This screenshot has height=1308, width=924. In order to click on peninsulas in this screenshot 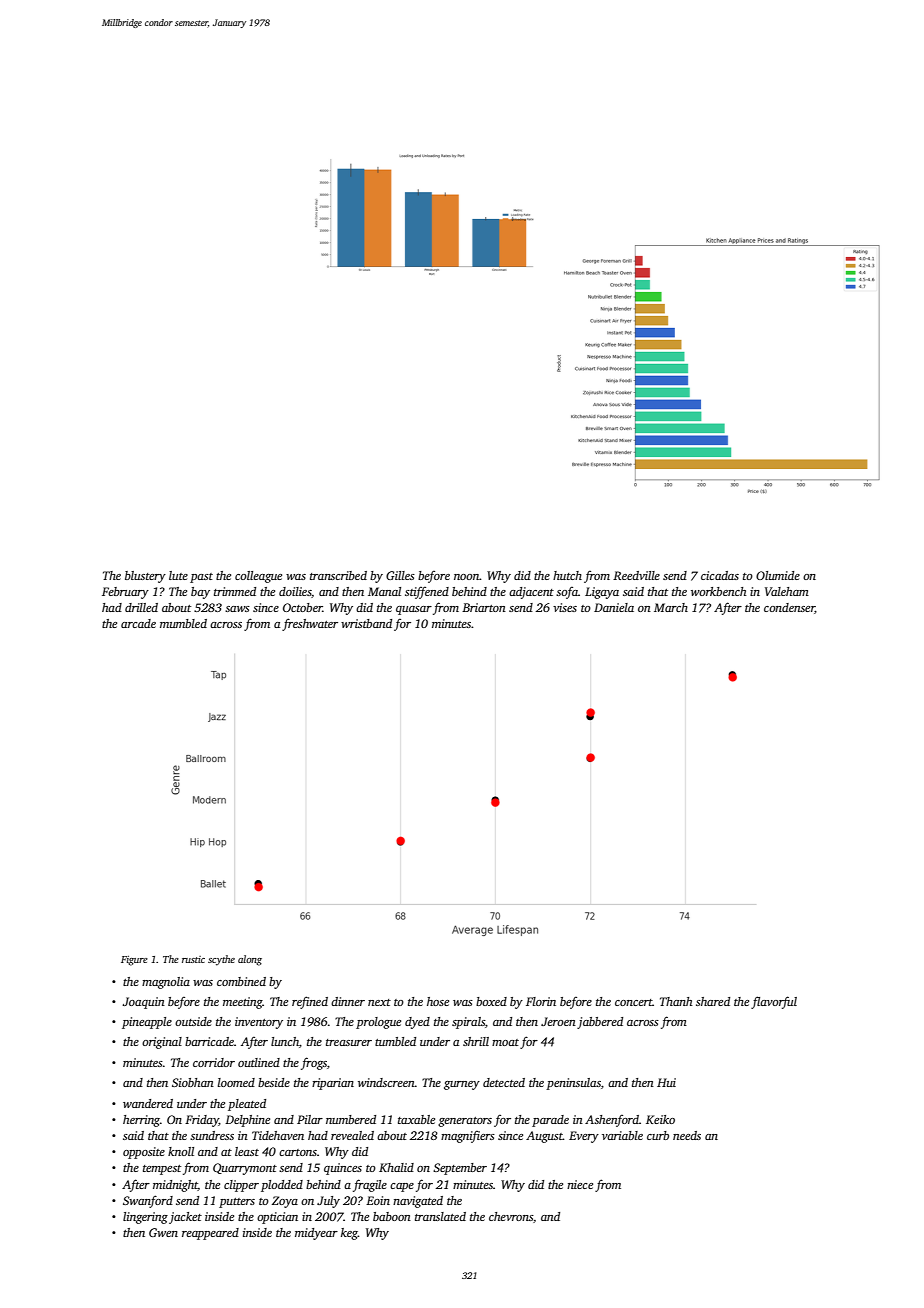, I will do `click(573, 1084)`.
